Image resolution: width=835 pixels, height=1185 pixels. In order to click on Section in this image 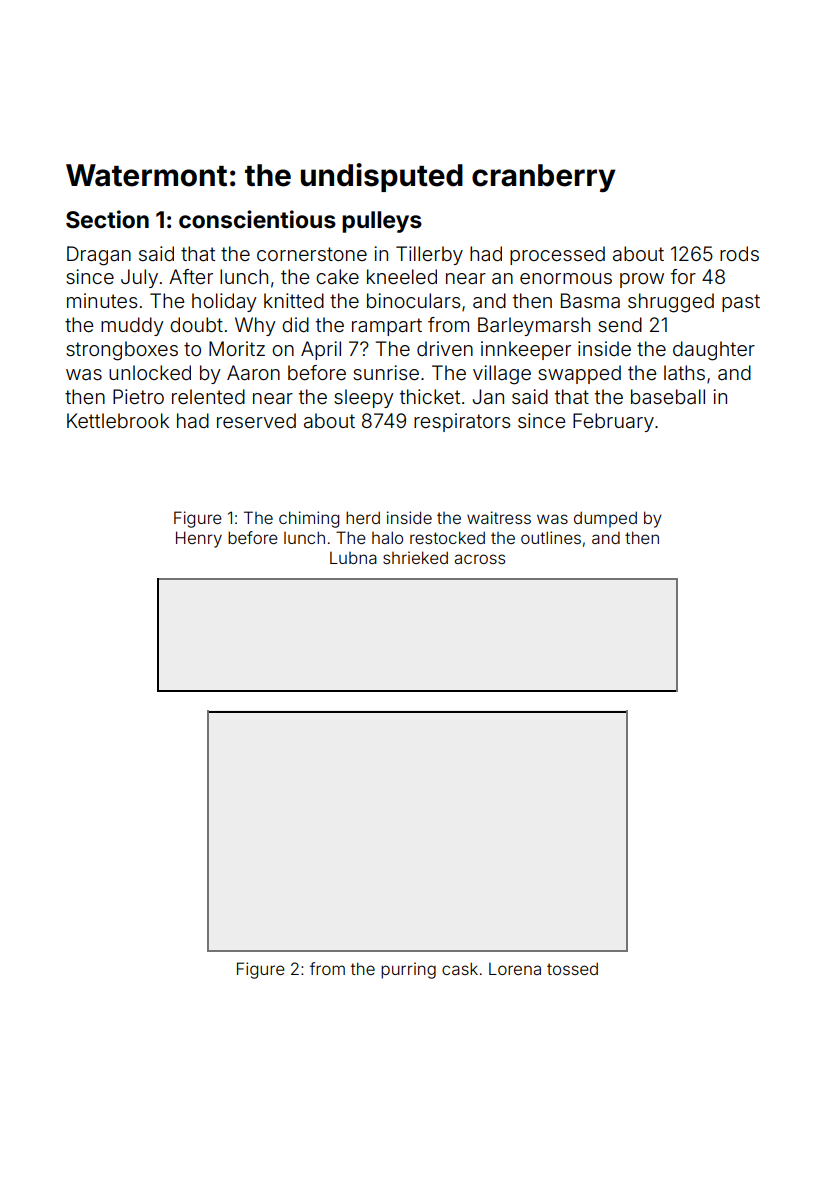, I will do `click(107, 219)`.
